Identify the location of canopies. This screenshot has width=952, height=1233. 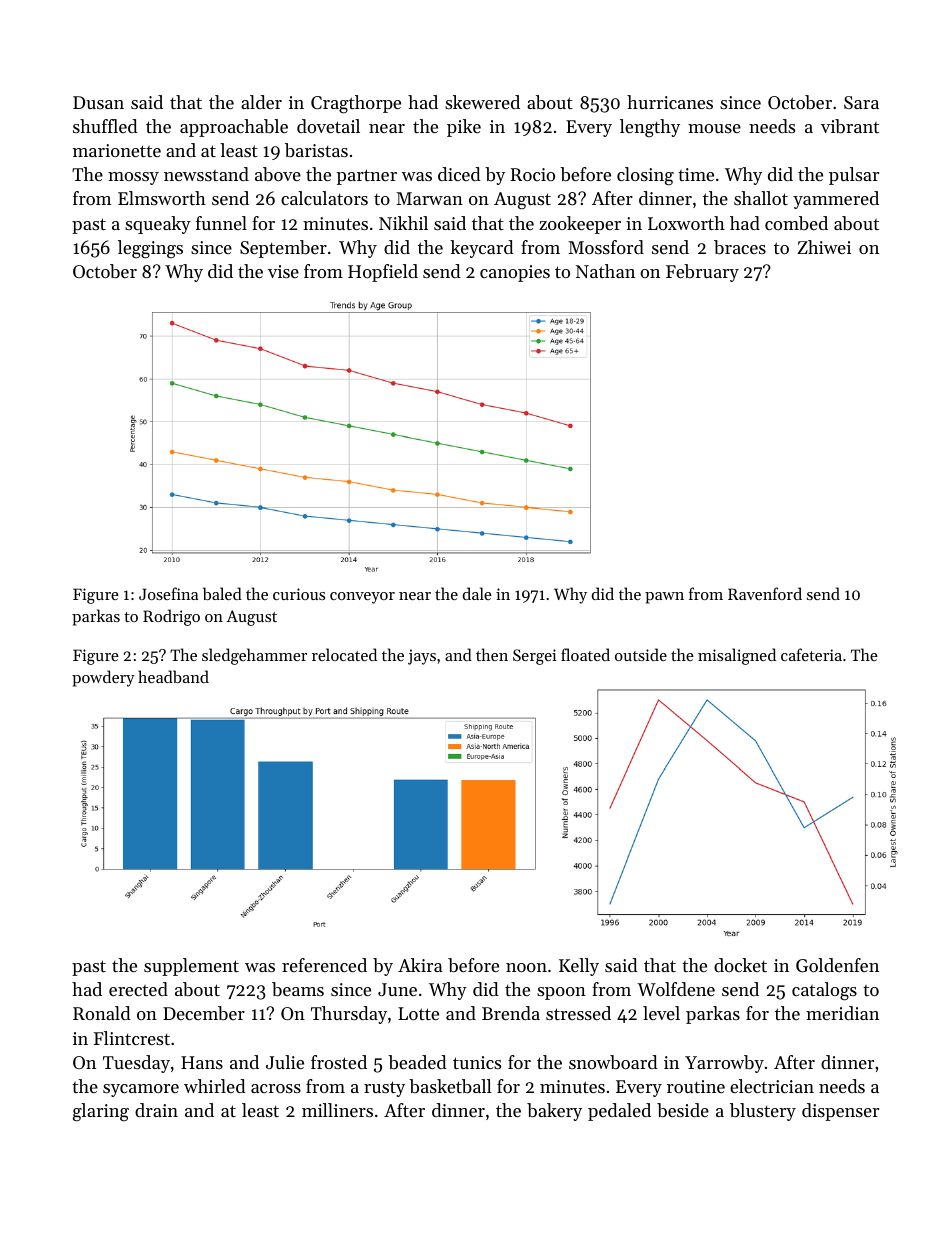
(515, 273).
